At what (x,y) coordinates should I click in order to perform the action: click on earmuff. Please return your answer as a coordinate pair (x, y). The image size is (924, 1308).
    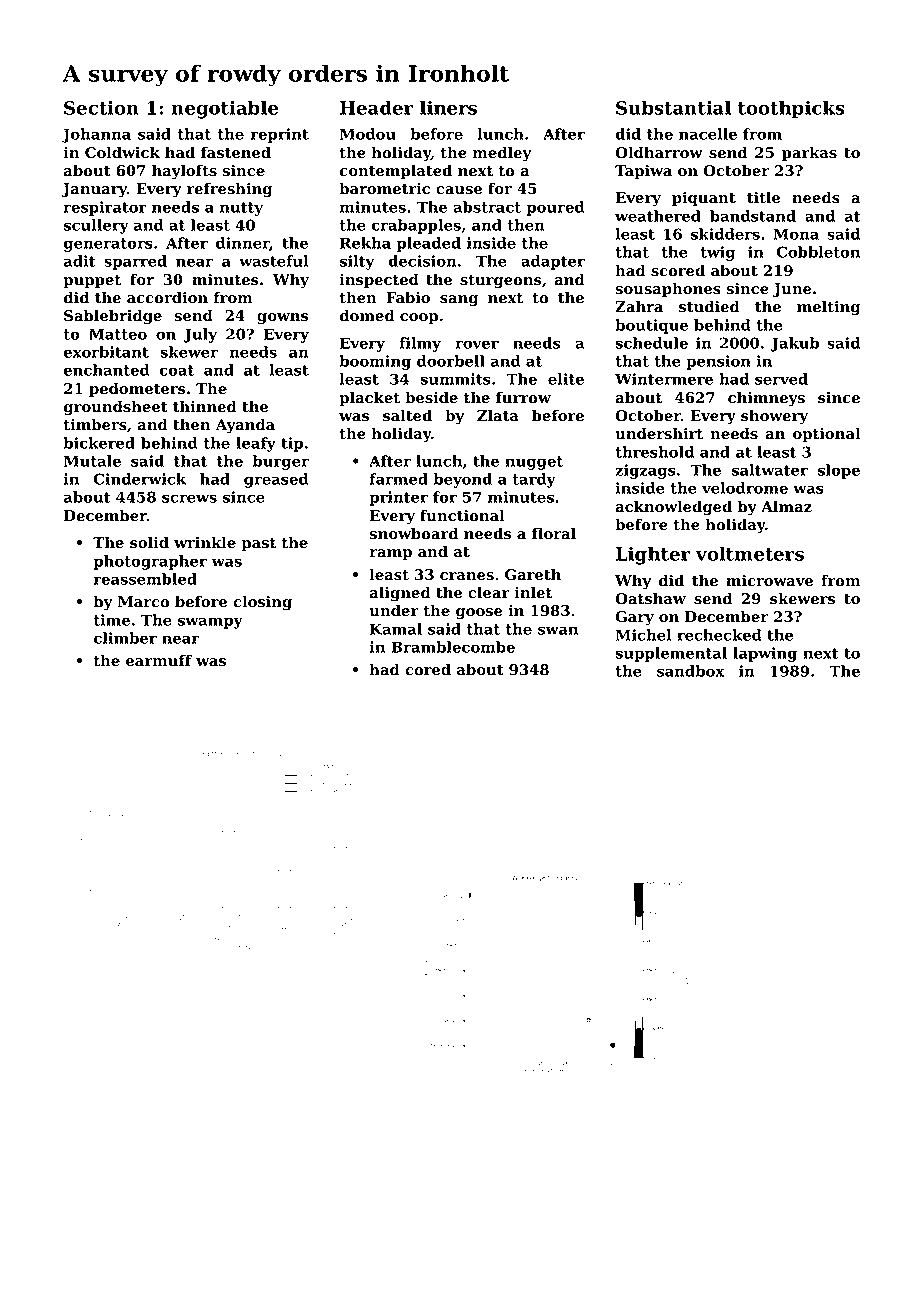
    Looking at the image, I should click on (159, 660).
